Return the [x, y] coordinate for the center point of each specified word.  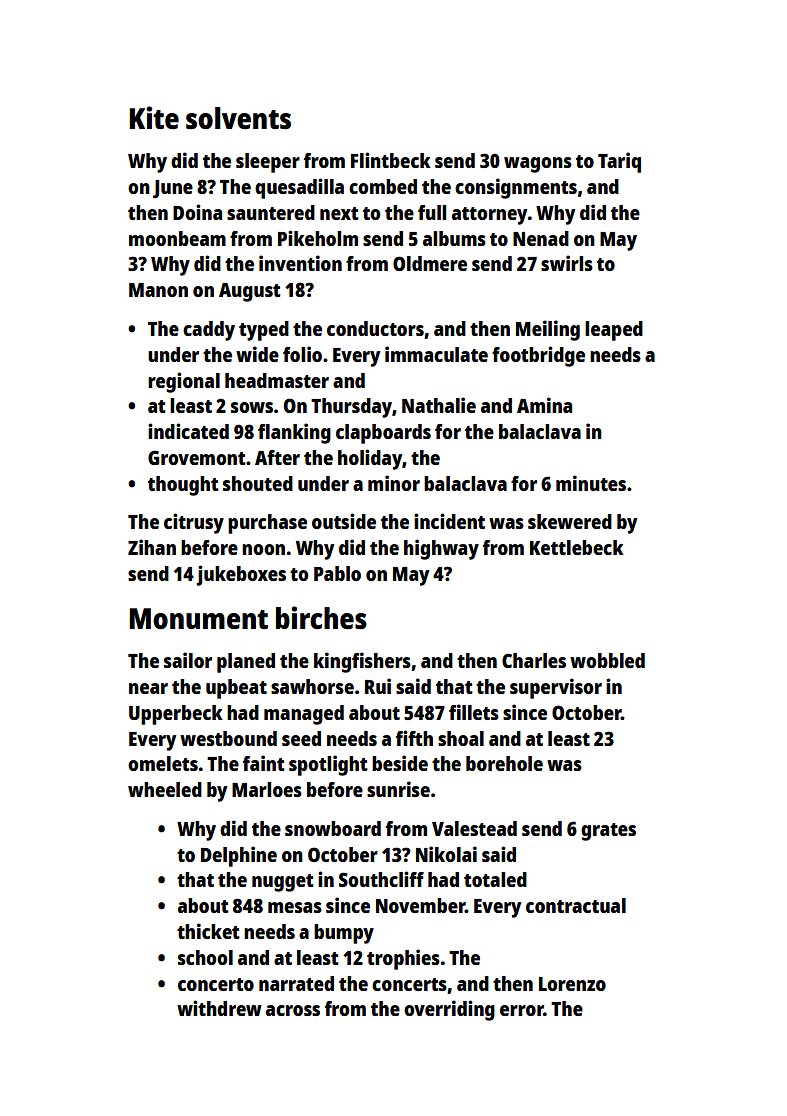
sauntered [271, 212]
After [277, 457]
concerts [409, 984]
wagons [538, 165]
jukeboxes [241, 575]
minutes [591, 483]
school [205, 957]
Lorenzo [572, 984]
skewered [570, 521]
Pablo [337, 573]
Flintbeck [391, 160]
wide [257, 354]
